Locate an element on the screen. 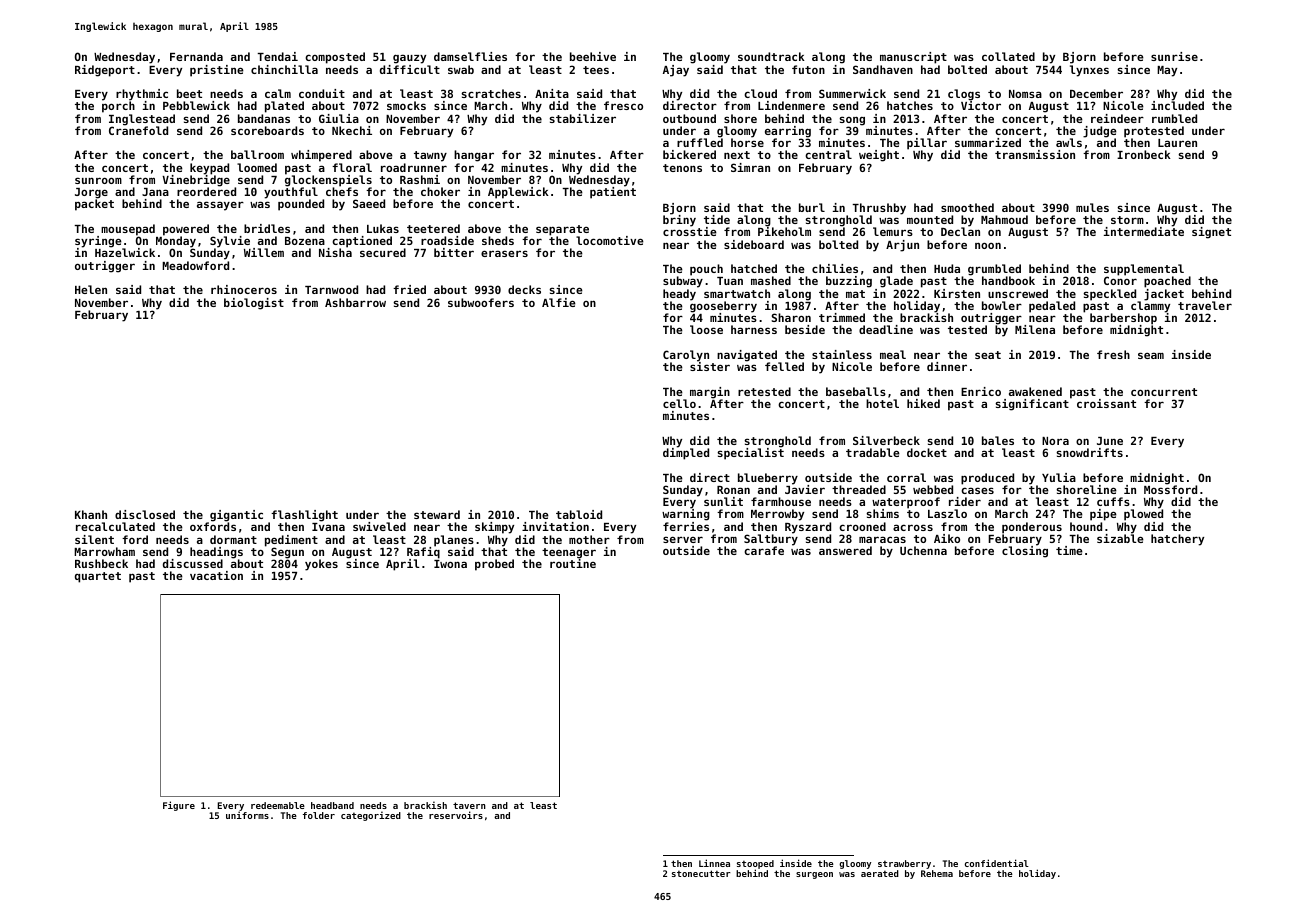 Image resolution: width=1308 pixels, height=924 pixels. Simran is located at coordinates (750, 167).
